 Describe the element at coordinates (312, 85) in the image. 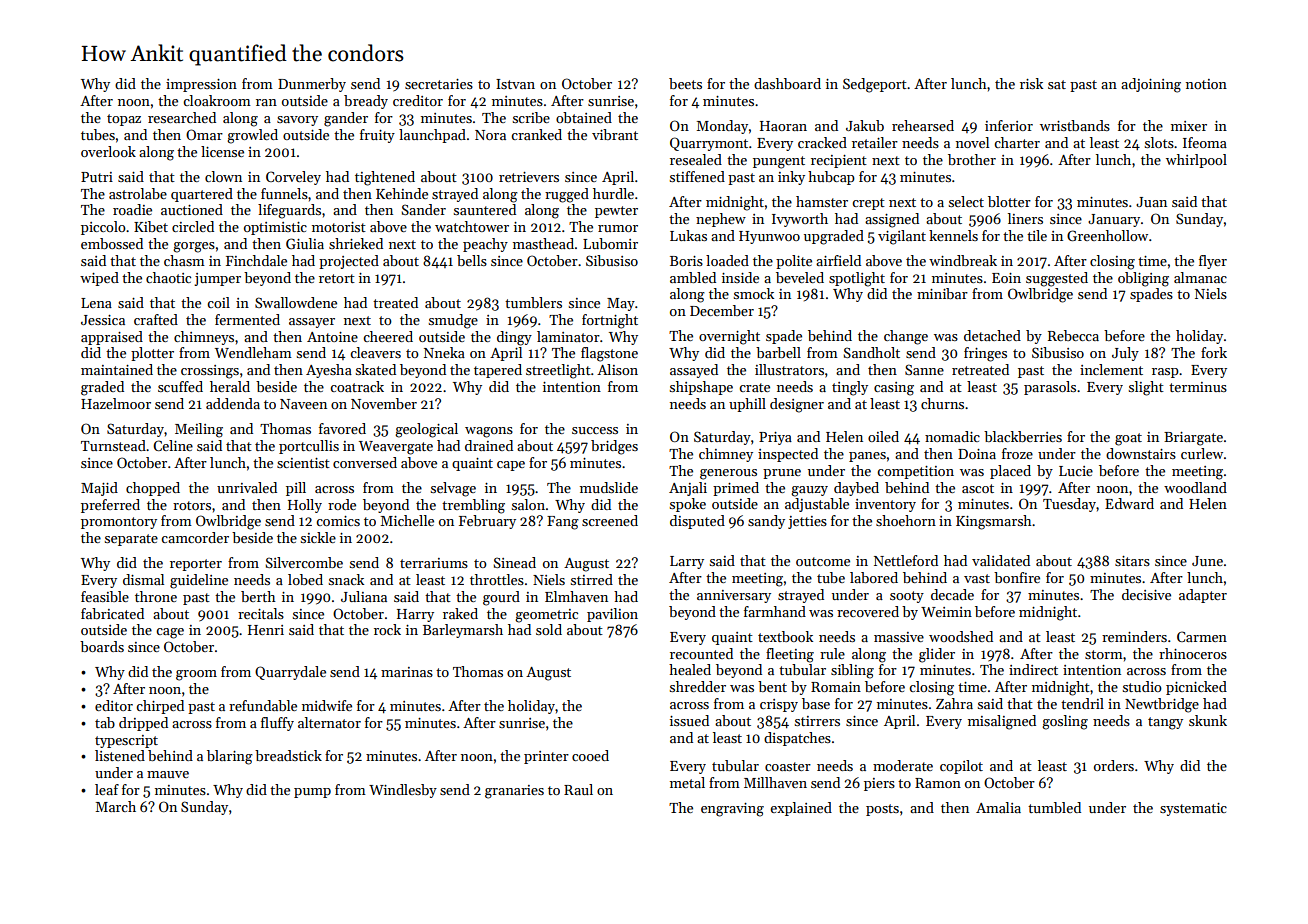

I see `Dunmerby` at that location.
